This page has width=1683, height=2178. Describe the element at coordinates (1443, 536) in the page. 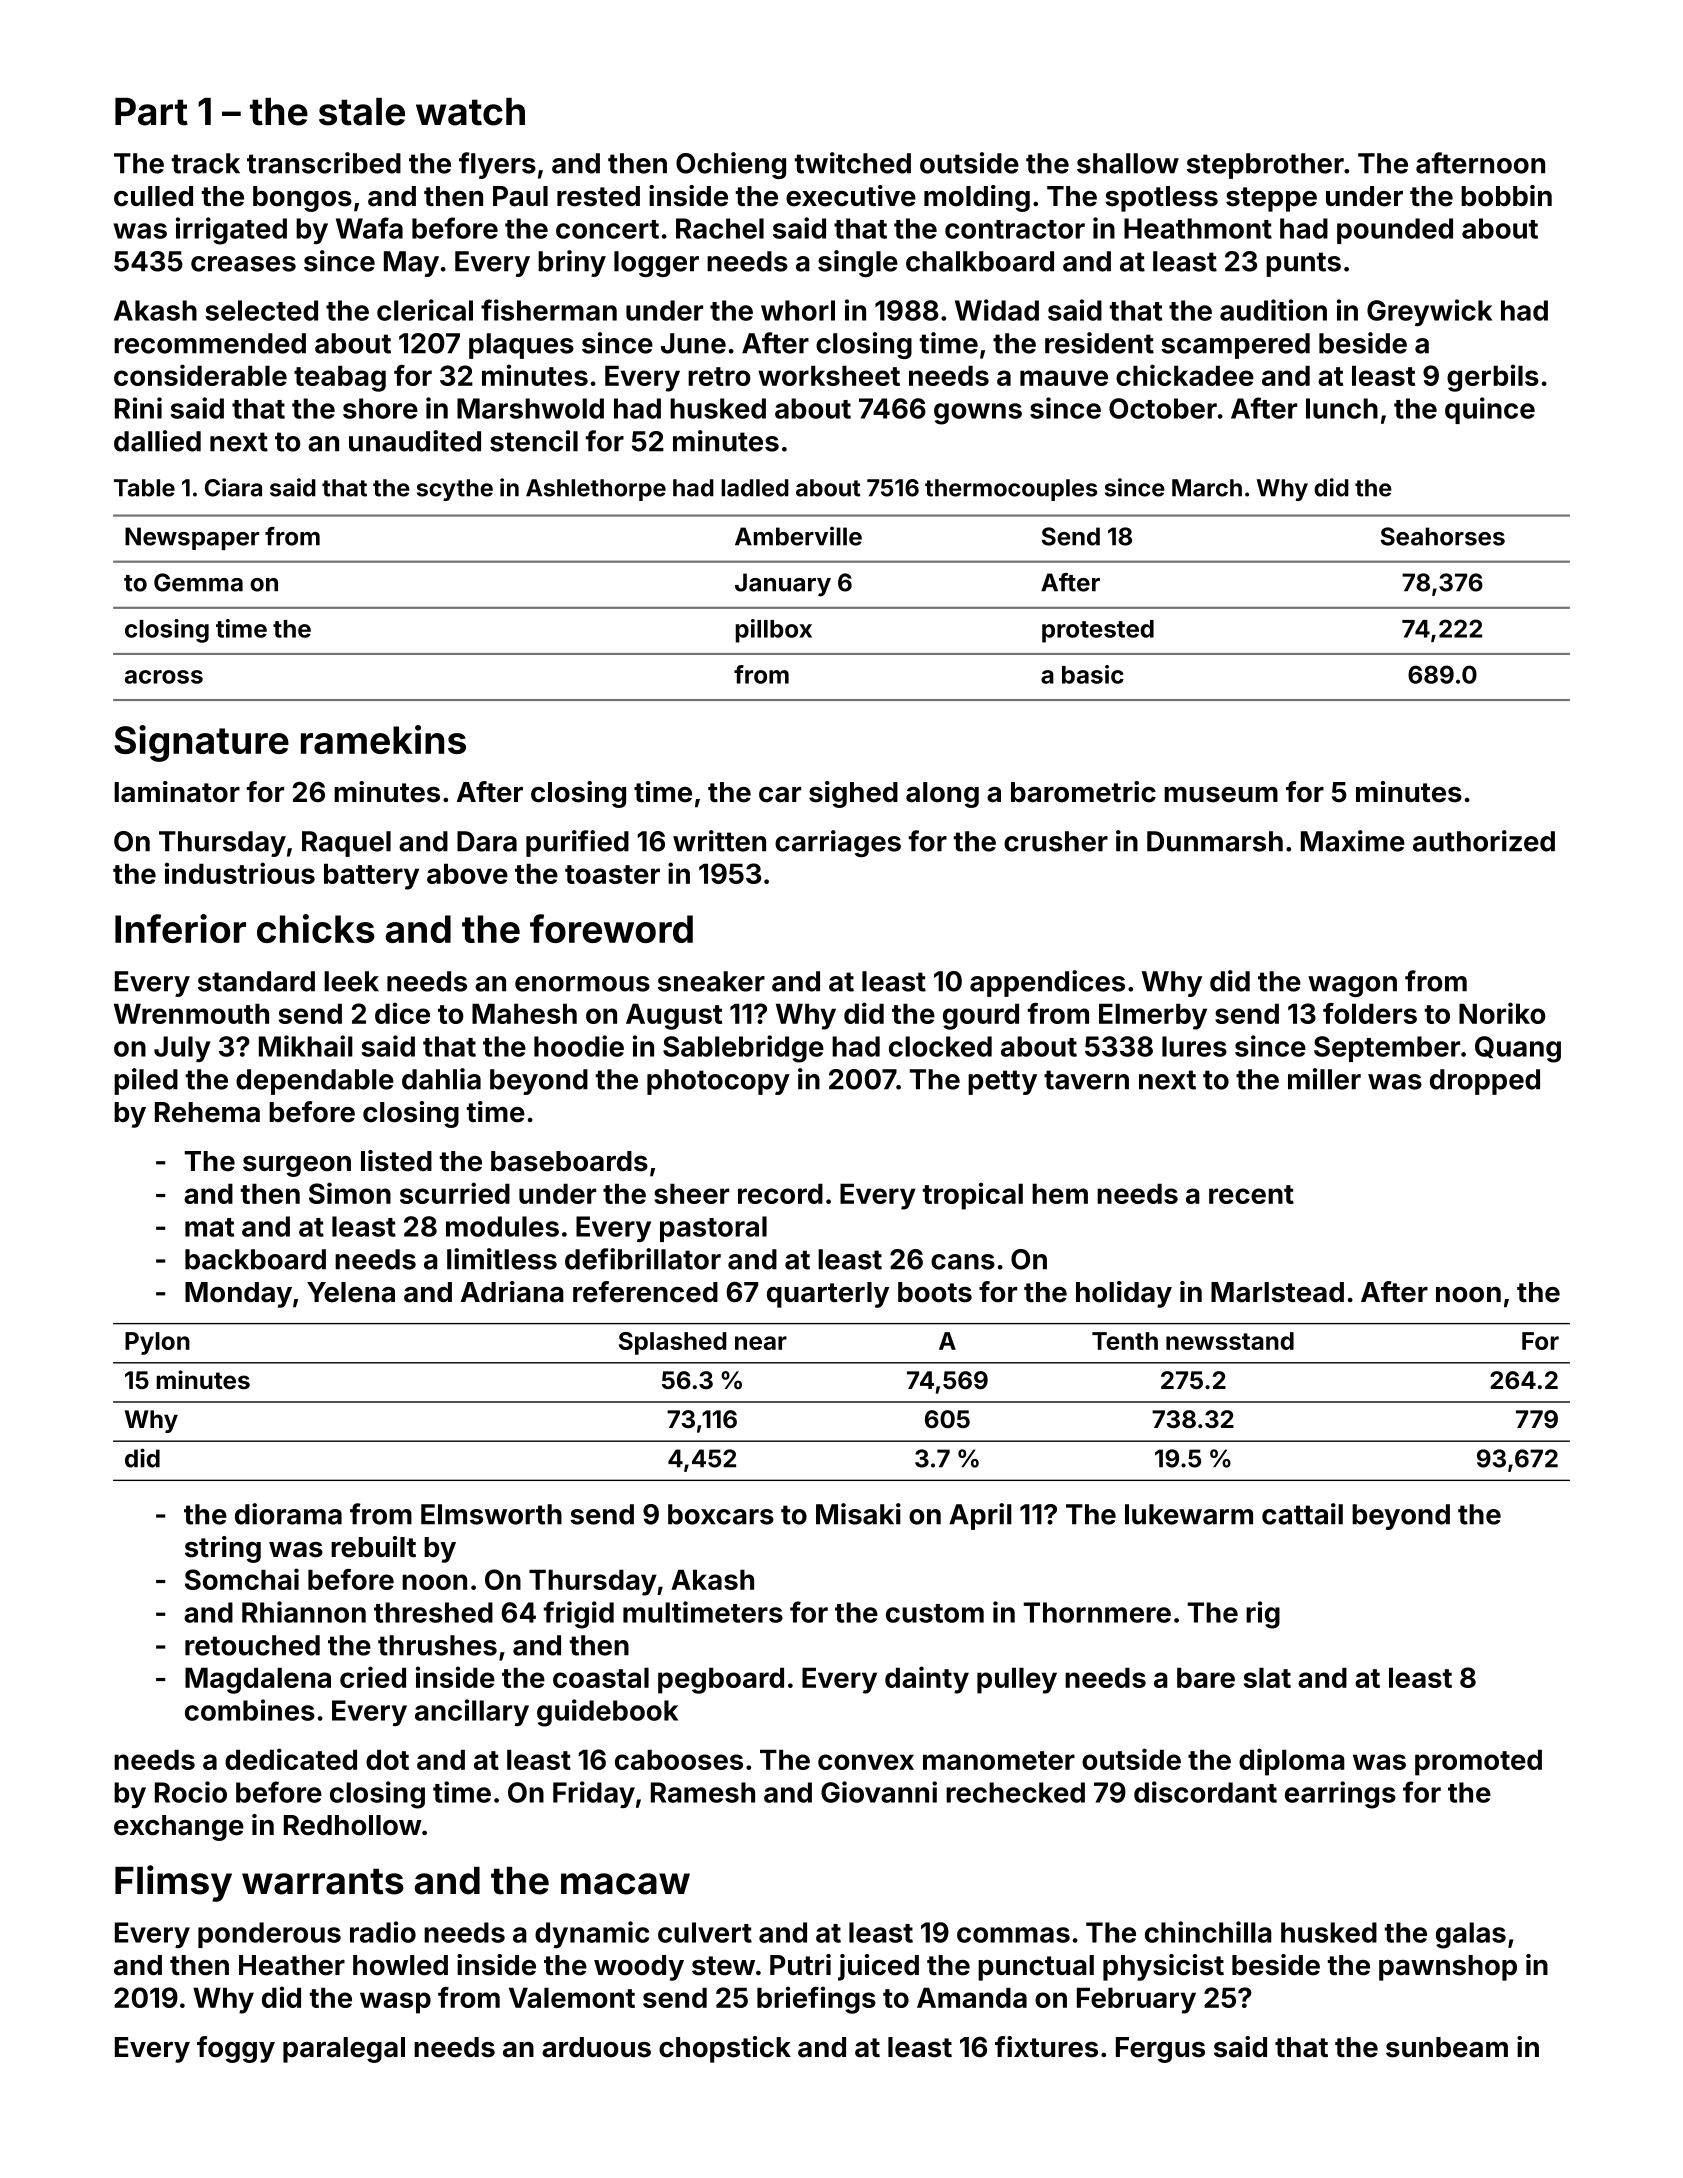

I see `Seahorses` at that location.
